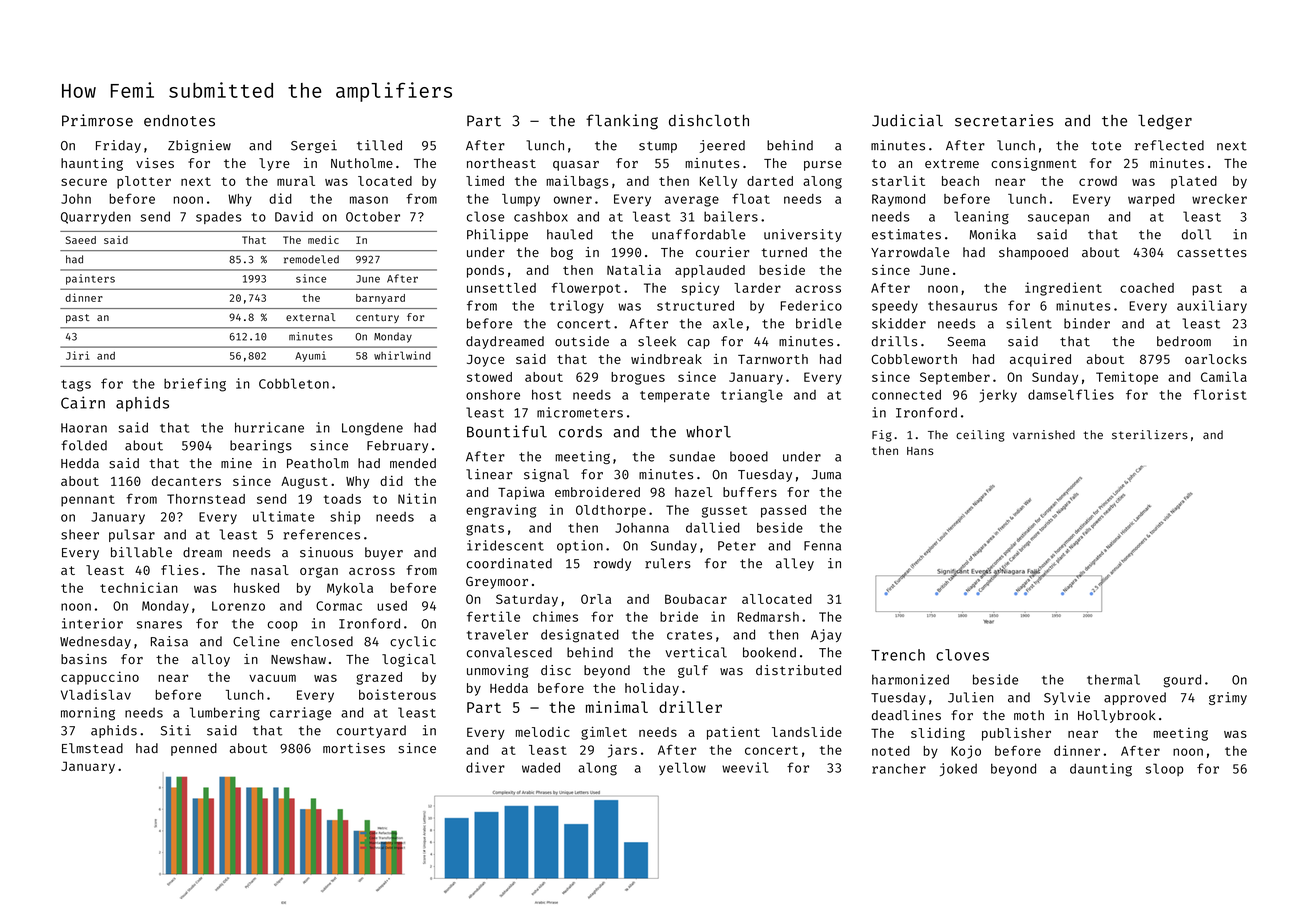 The width and height of the screenshot is (1308, 924). Describe the element at coordinates (1040, 360) in the screenshot. I see `acquired` at that location.
